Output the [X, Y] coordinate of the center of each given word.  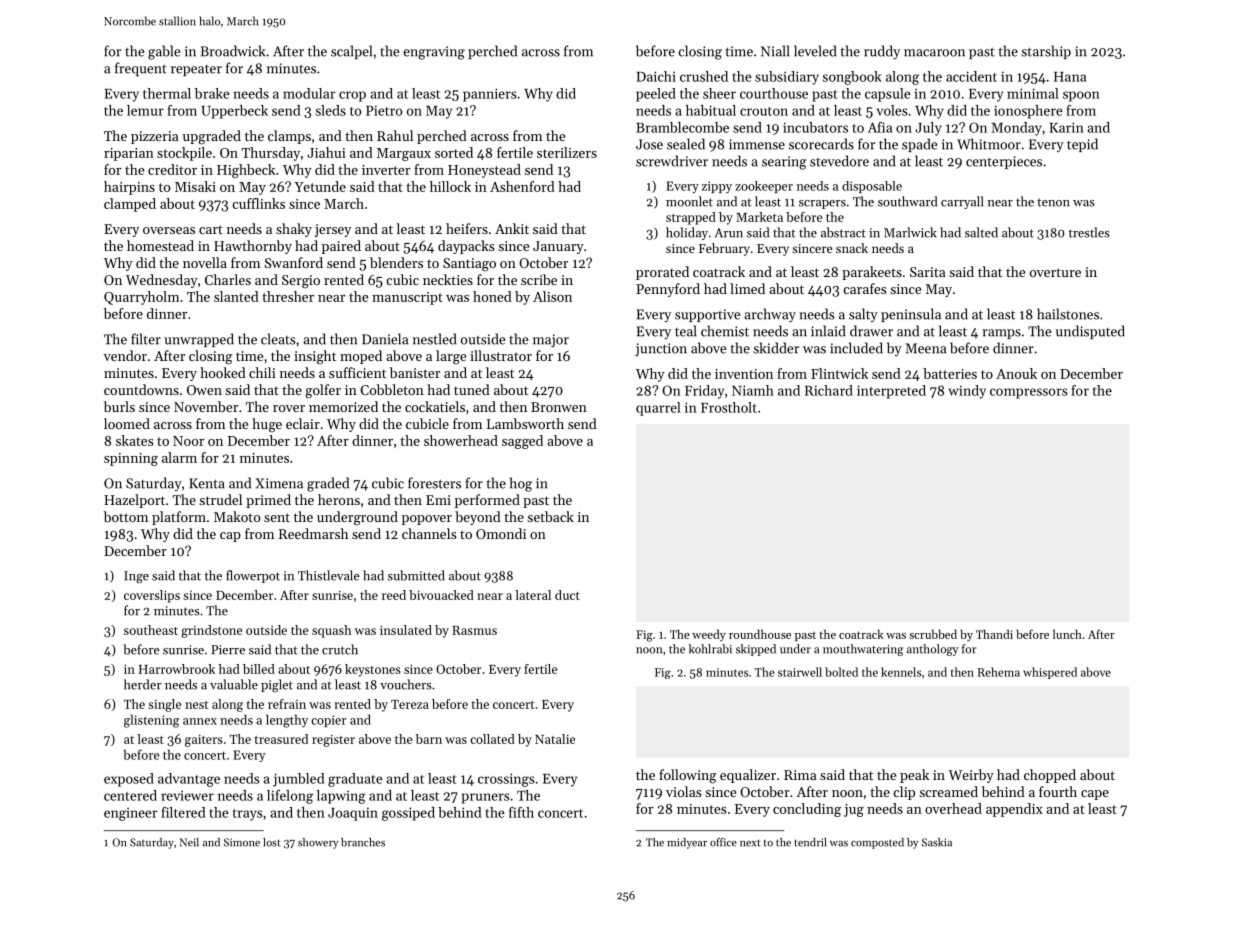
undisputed [1090, 332]
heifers [467, 228]
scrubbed [933, 634]
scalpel [351, 52]
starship [1046, 52]
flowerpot [253, 576]
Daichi [656, 76]
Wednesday [162, 281]
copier [328, 721]
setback [550, 516]
